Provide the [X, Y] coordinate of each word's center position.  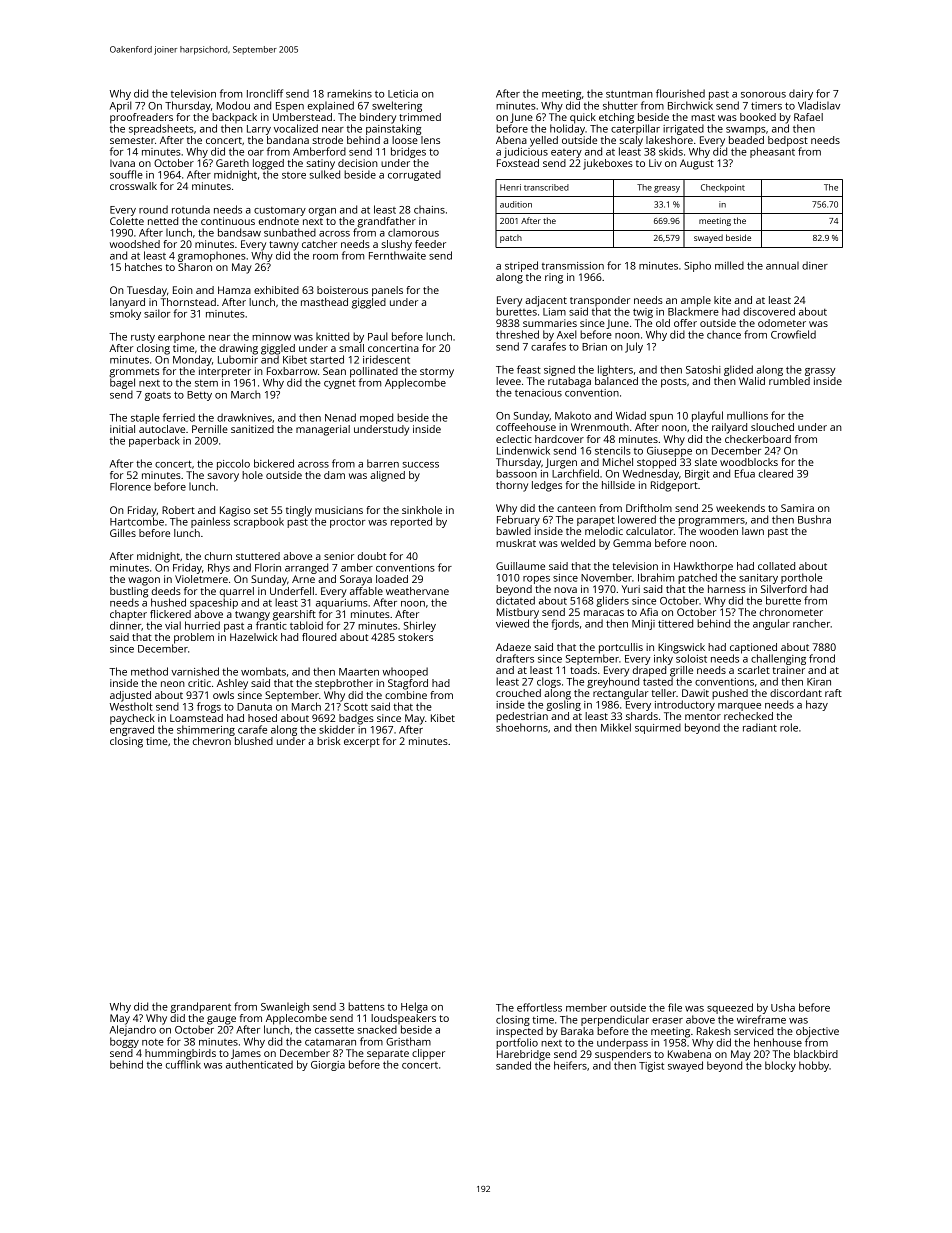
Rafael [808, 117]
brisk [329, 741]
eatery [566, 153]
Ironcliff [265, 93]
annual [782, 266]
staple [145, 418]
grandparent [200, 1007]
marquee [739, 707]
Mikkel [616, 727]
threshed [517, 334]
